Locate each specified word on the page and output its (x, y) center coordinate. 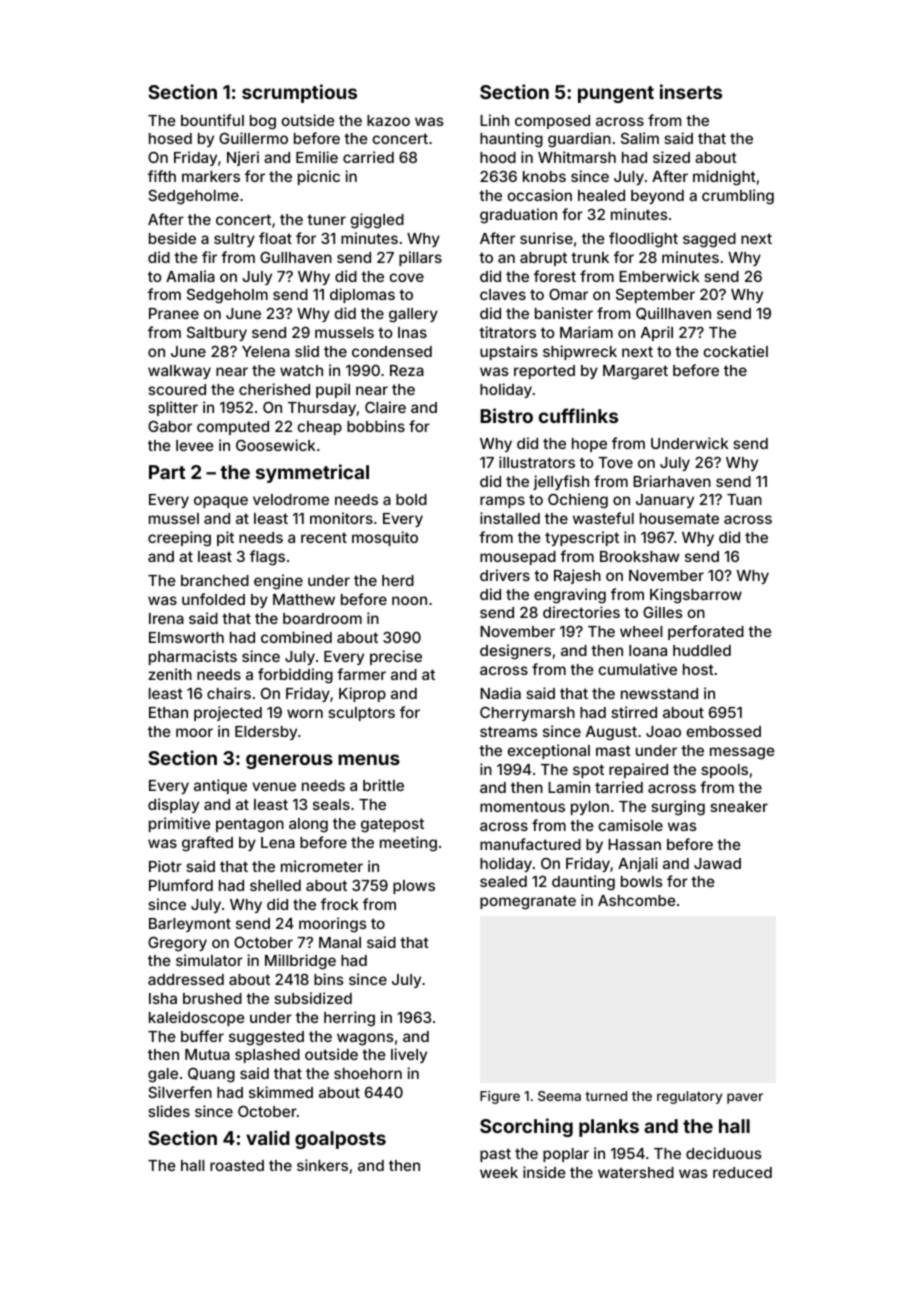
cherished (274, 389)
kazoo (388, 120)
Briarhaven (672, 481)
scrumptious (299, 93)
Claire (385, 407)
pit (225, 538)
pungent (616, 94)
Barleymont (190, 925)
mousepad (518, 558)
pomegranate (528, 902)
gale (163, 1075)
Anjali (638, 864)
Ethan (168, 712)
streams (509, 731)
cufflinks (578, 415)
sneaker (739, 806)
